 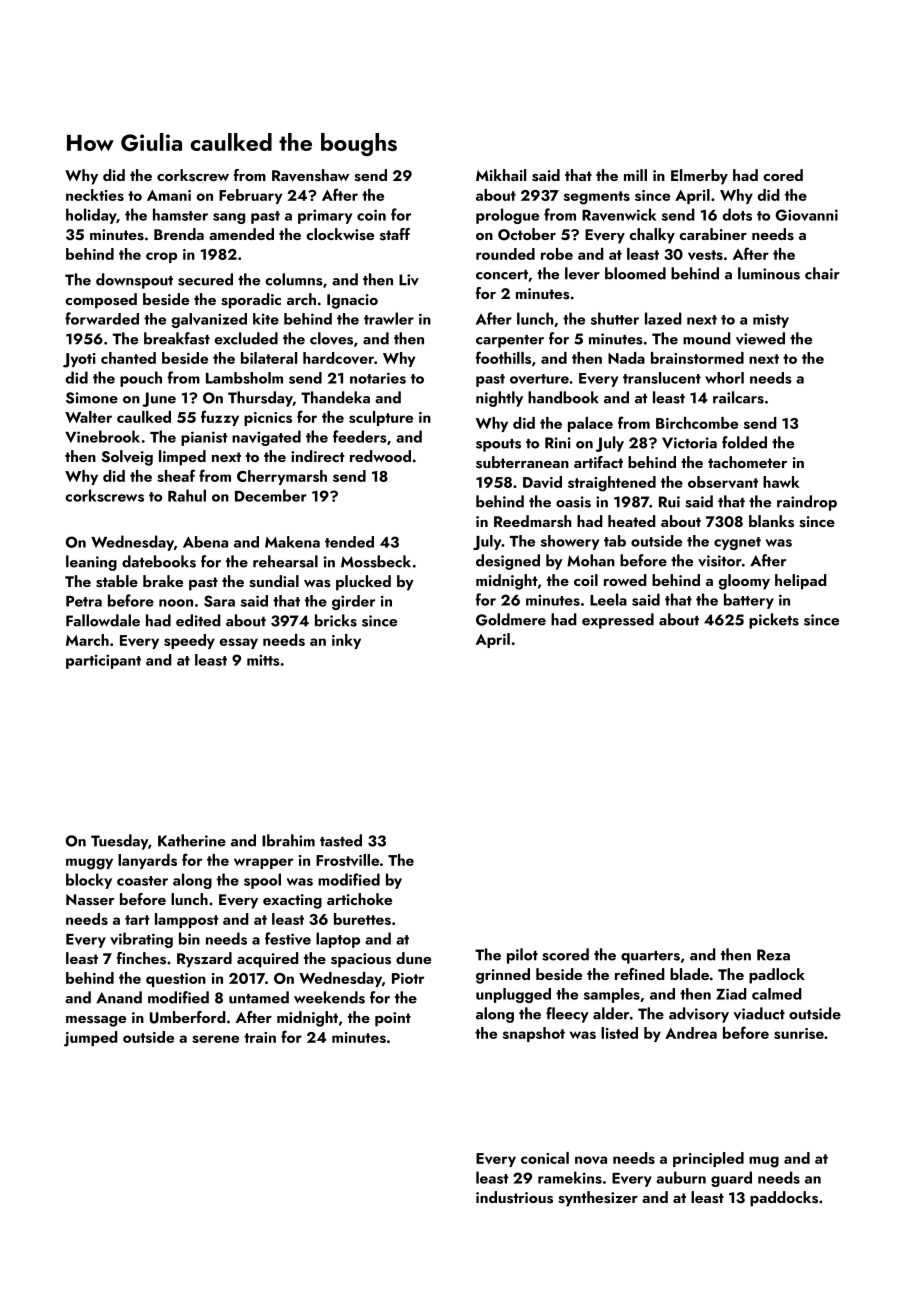 What do you see at coordinates (188, 1017) in the screenshot?
I see `Umberford` at bounding box center [188, 1017].
